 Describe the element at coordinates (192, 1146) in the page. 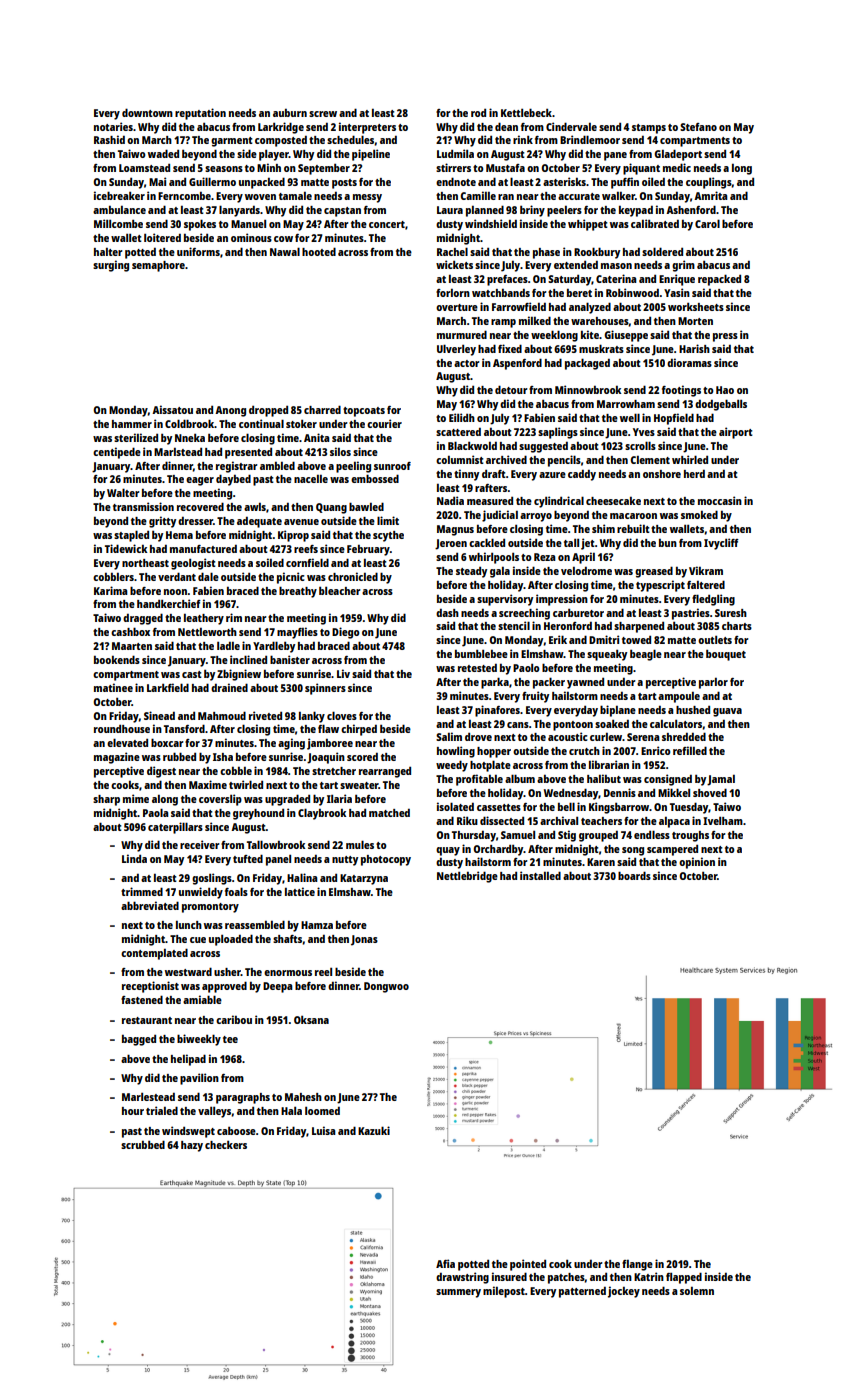

I see `hazy` at that location.
